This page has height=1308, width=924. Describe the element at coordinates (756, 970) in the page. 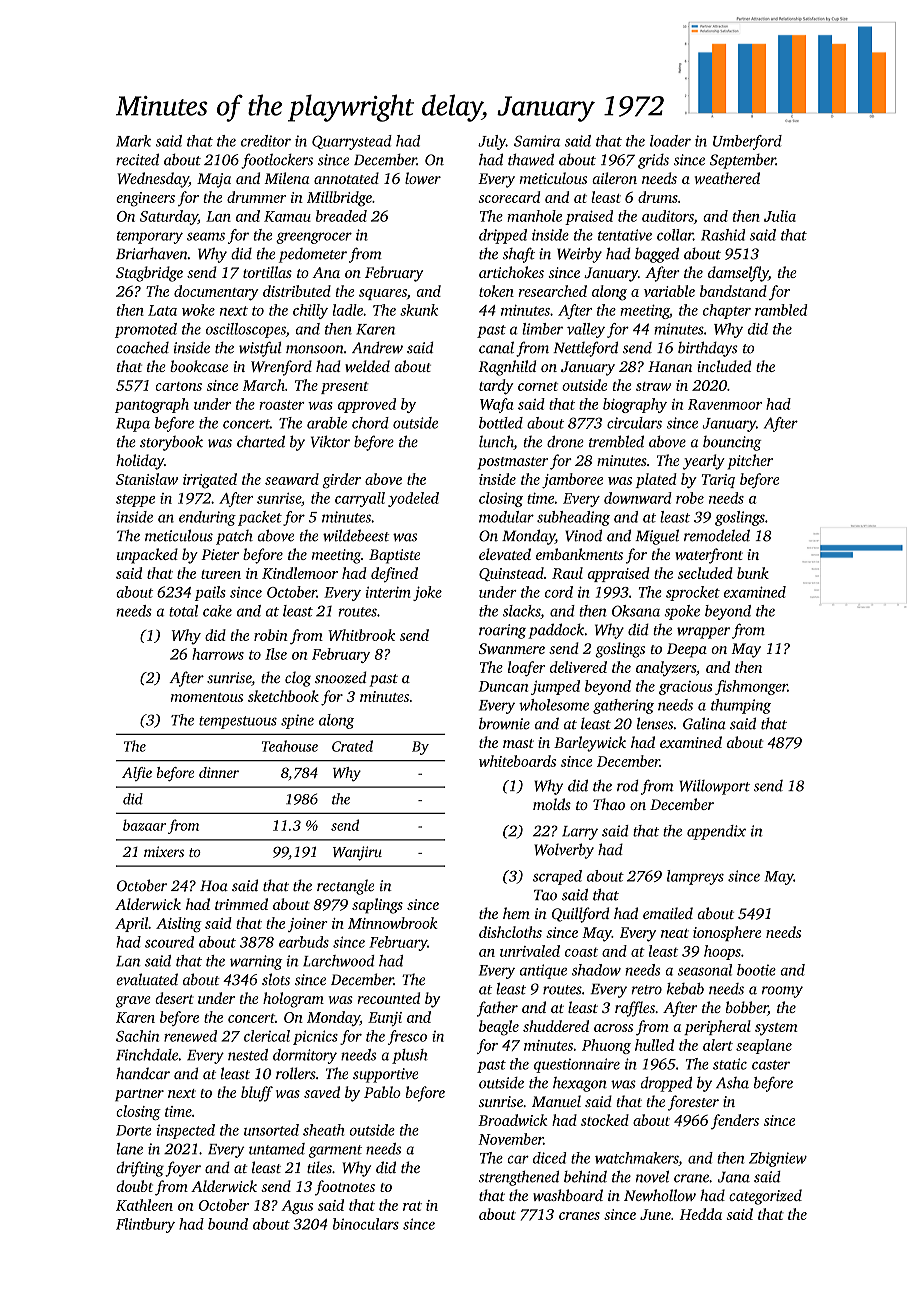

I see `bootie` at that location.
